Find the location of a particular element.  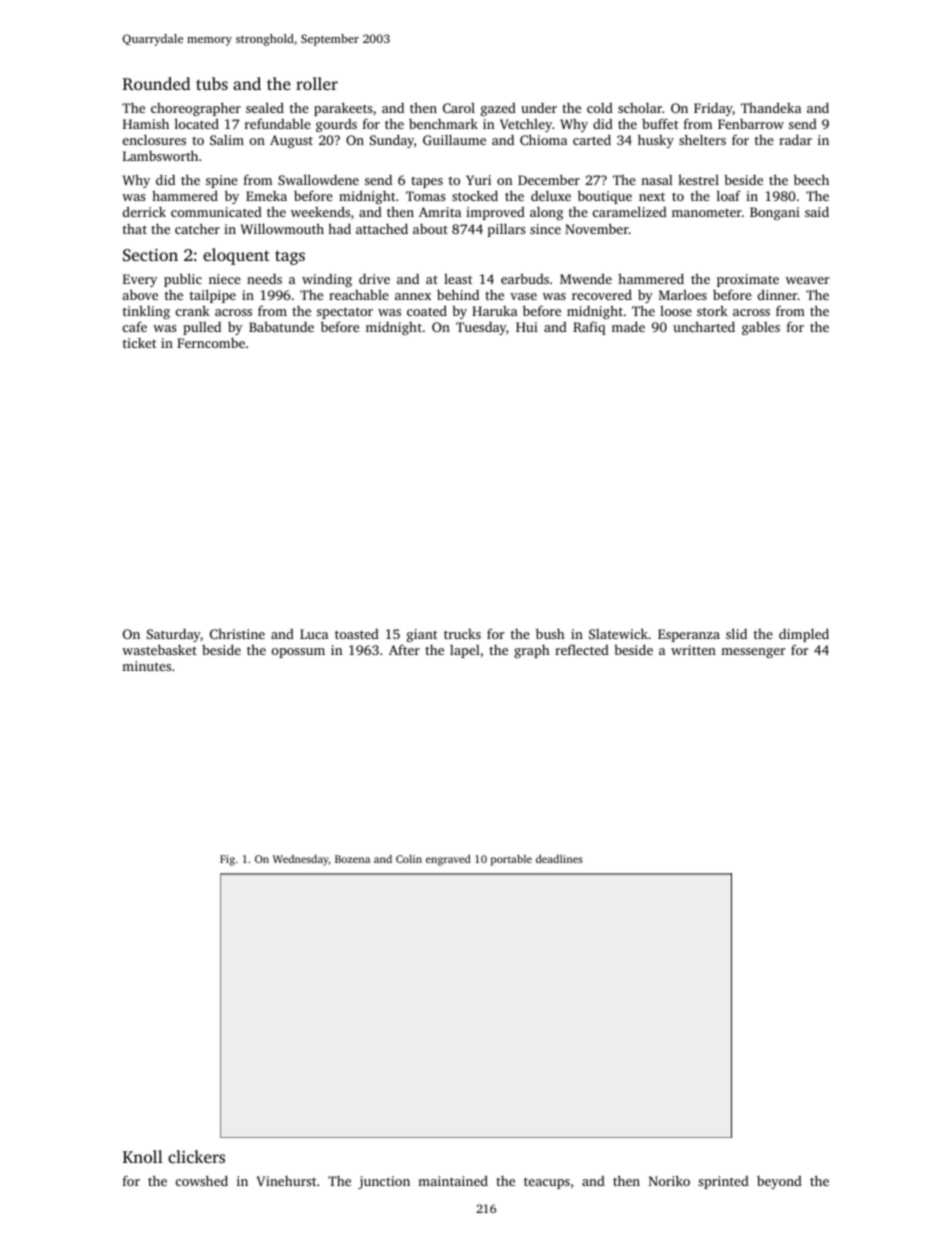

slid is located at coordinates (736, 633).
